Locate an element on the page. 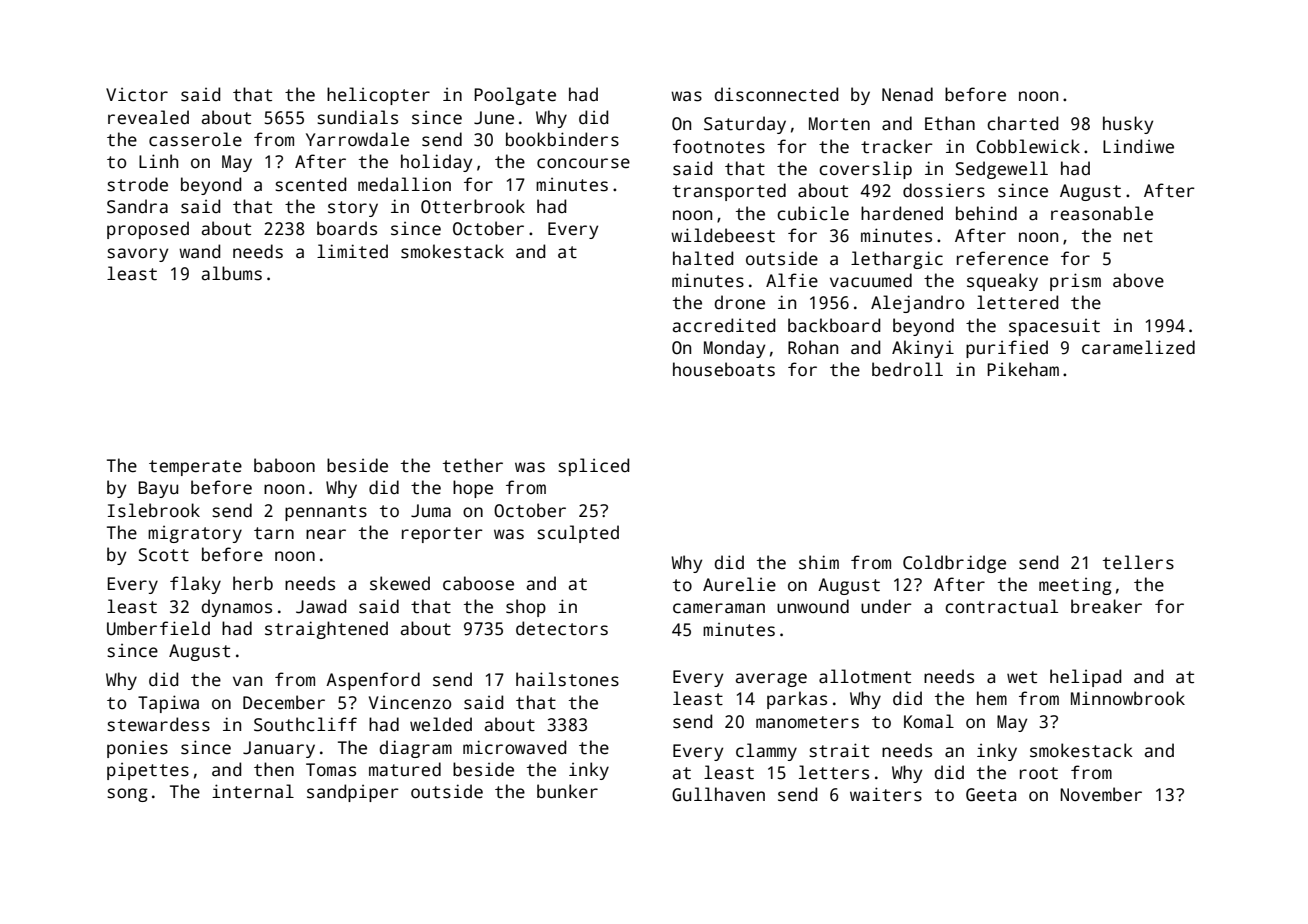 This document has width=1308, height=924. disconnected is located at coordinates (776, 94).
